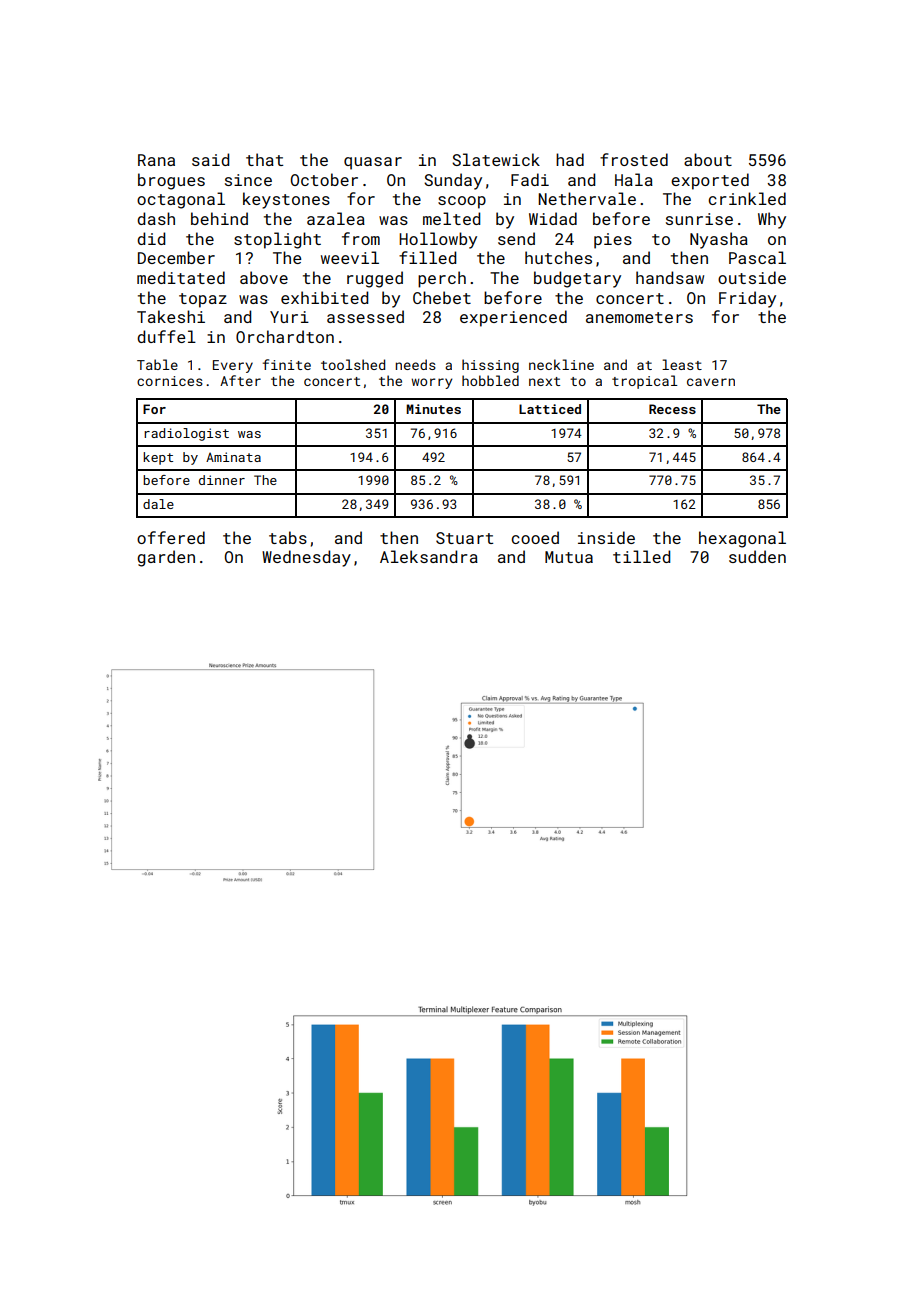 The image size is (924, 1311). I want to click on Minutes, so click(433, 409).
